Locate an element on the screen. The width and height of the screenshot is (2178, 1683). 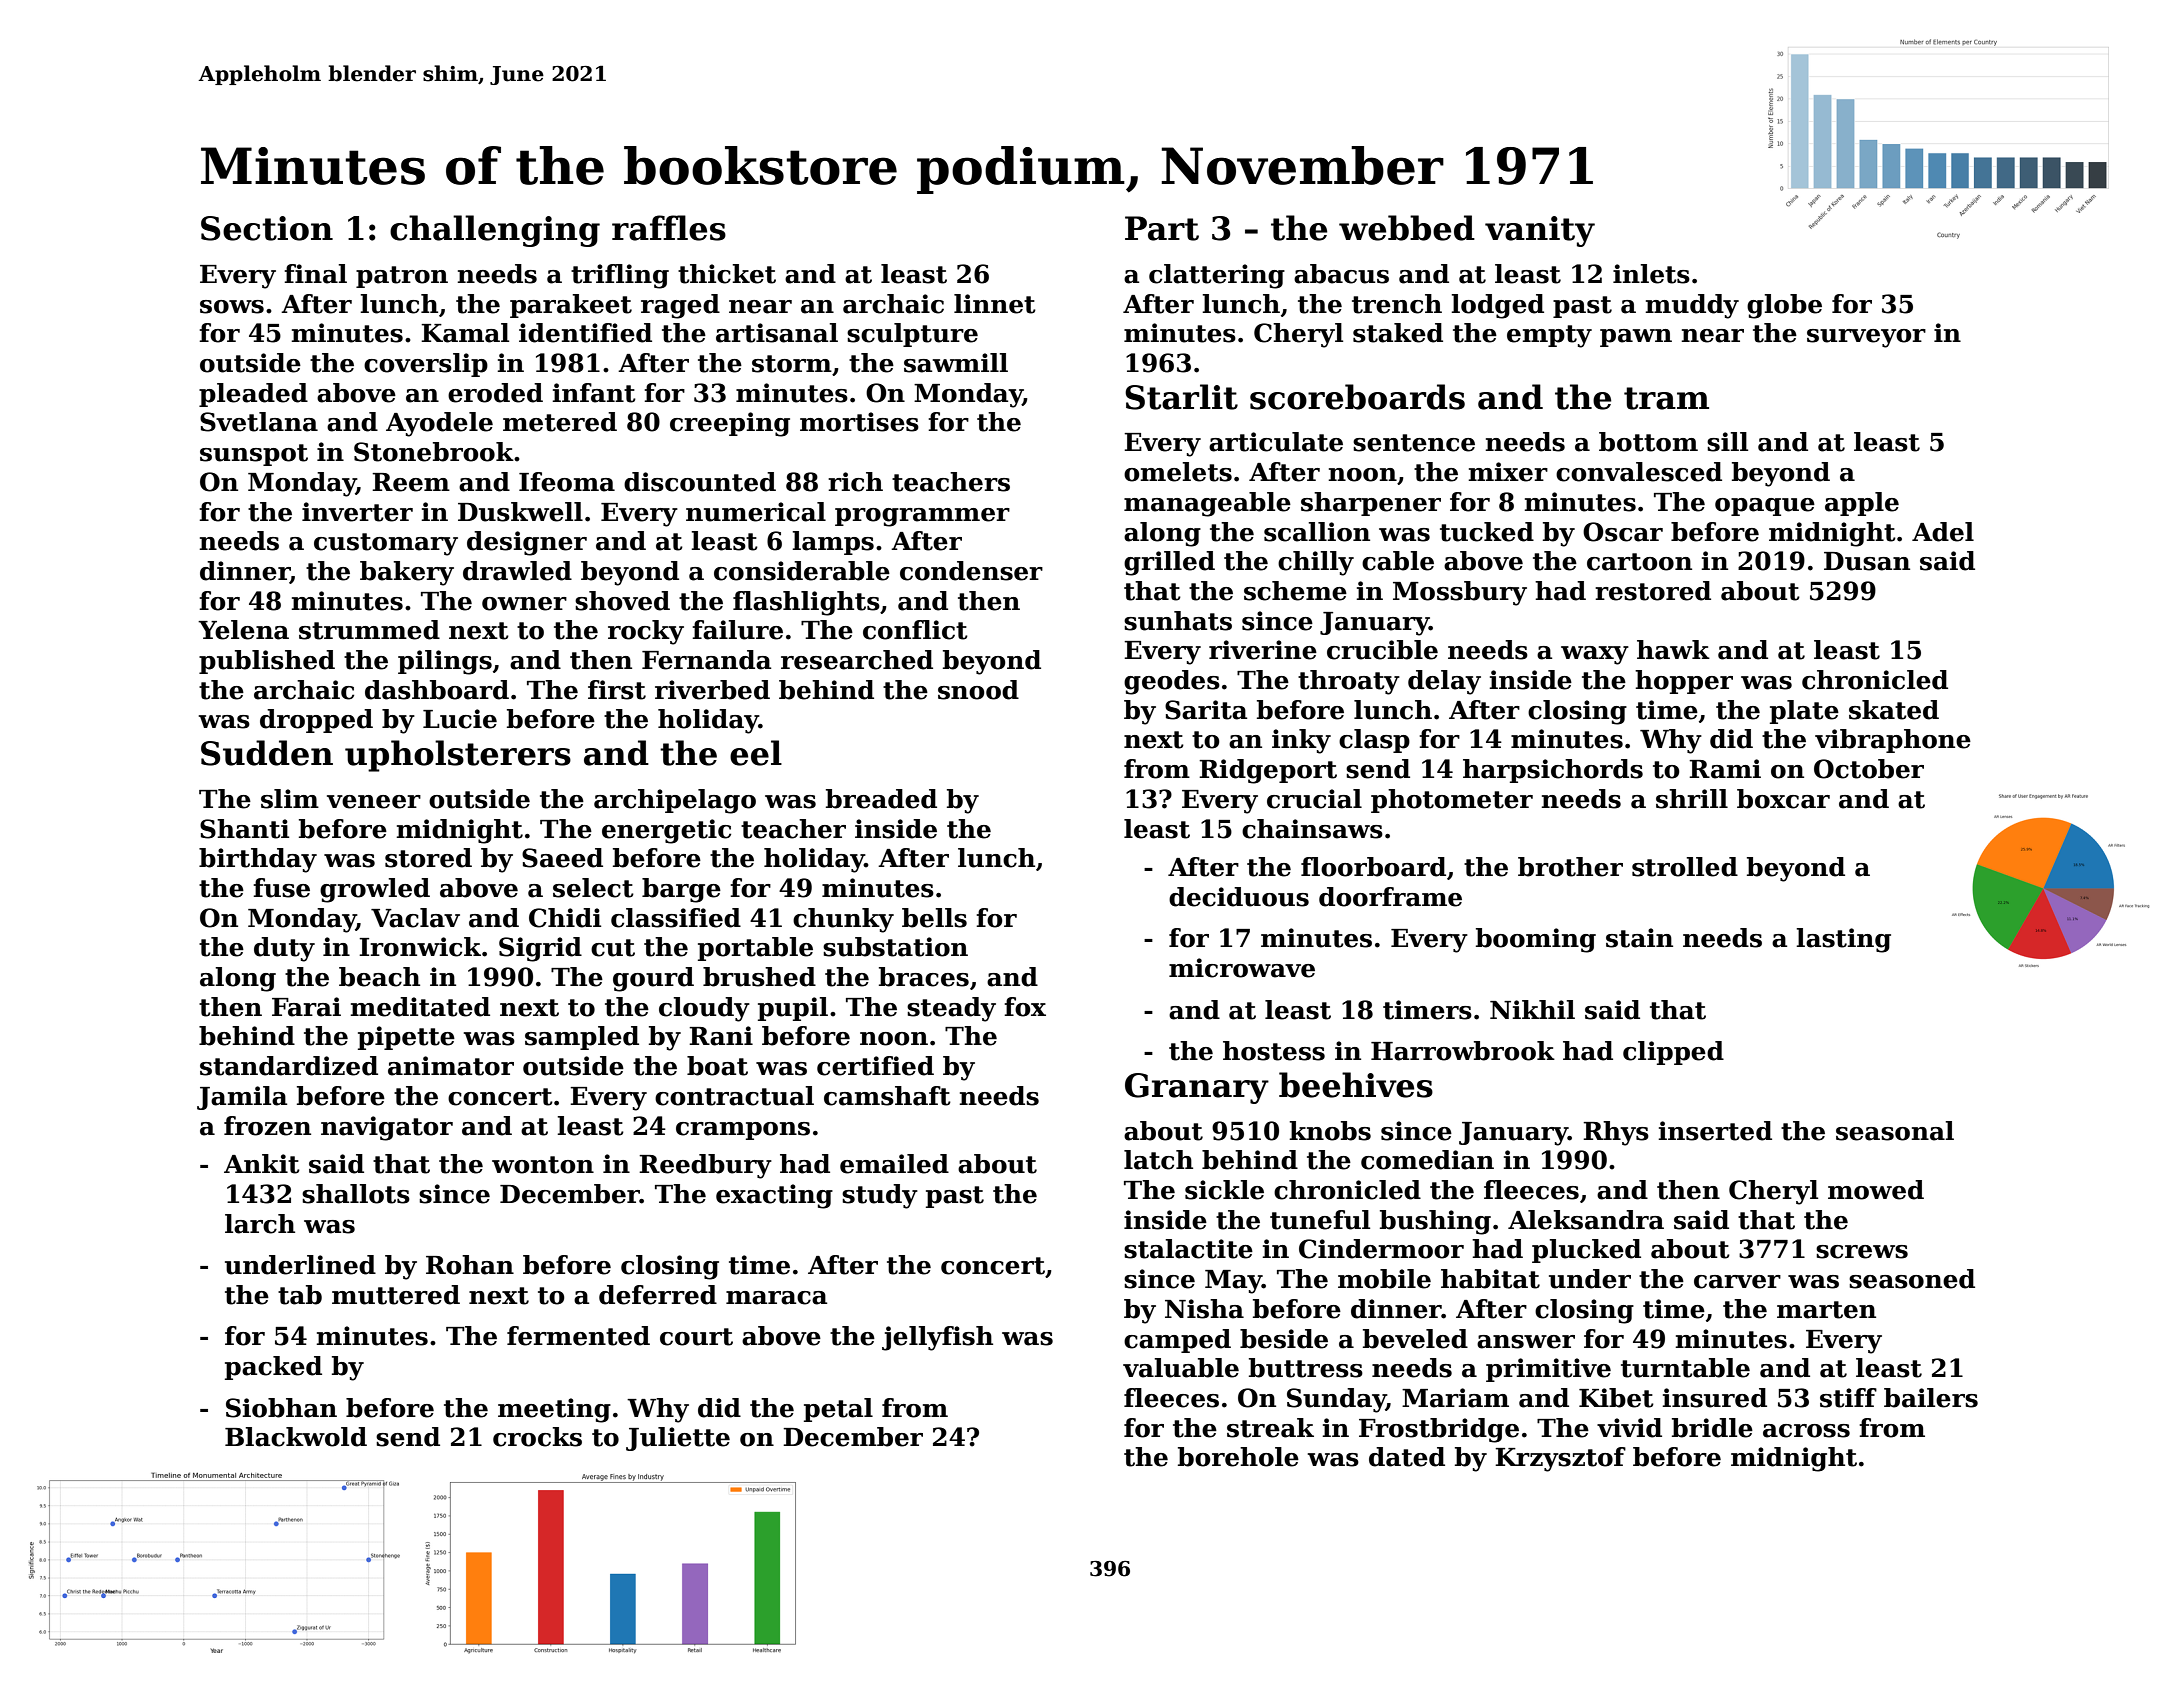
vibraphone is located at coordinates (1893, 741).
